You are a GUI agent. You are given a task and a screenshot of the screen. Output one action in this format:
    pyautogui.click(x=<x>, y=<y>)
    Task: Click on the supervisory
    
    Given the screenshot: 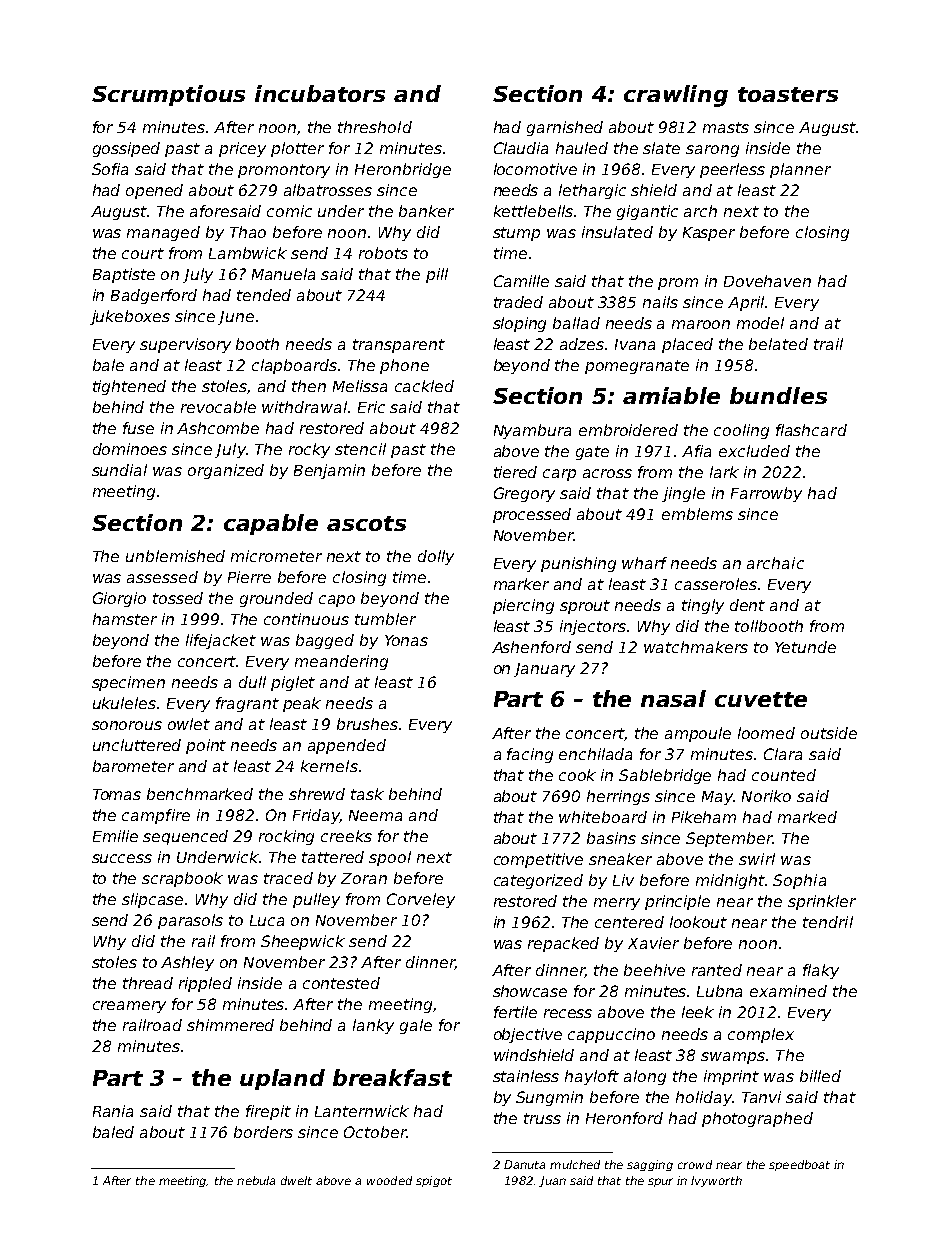 What is the action you would take?
    pyautogui.click(x=185, y=345)
